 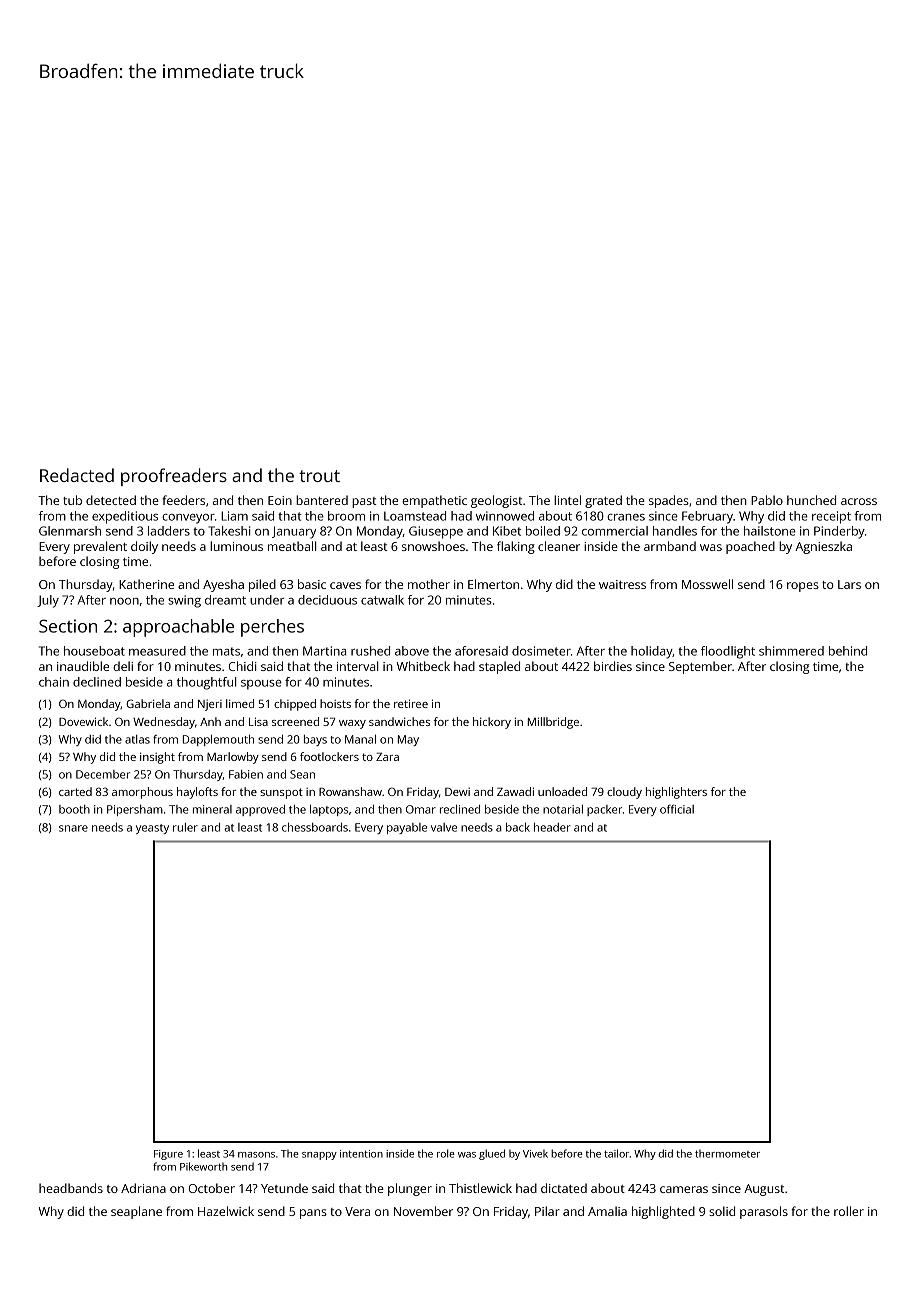 I want to click on tub, so click(x=72, y=500).
